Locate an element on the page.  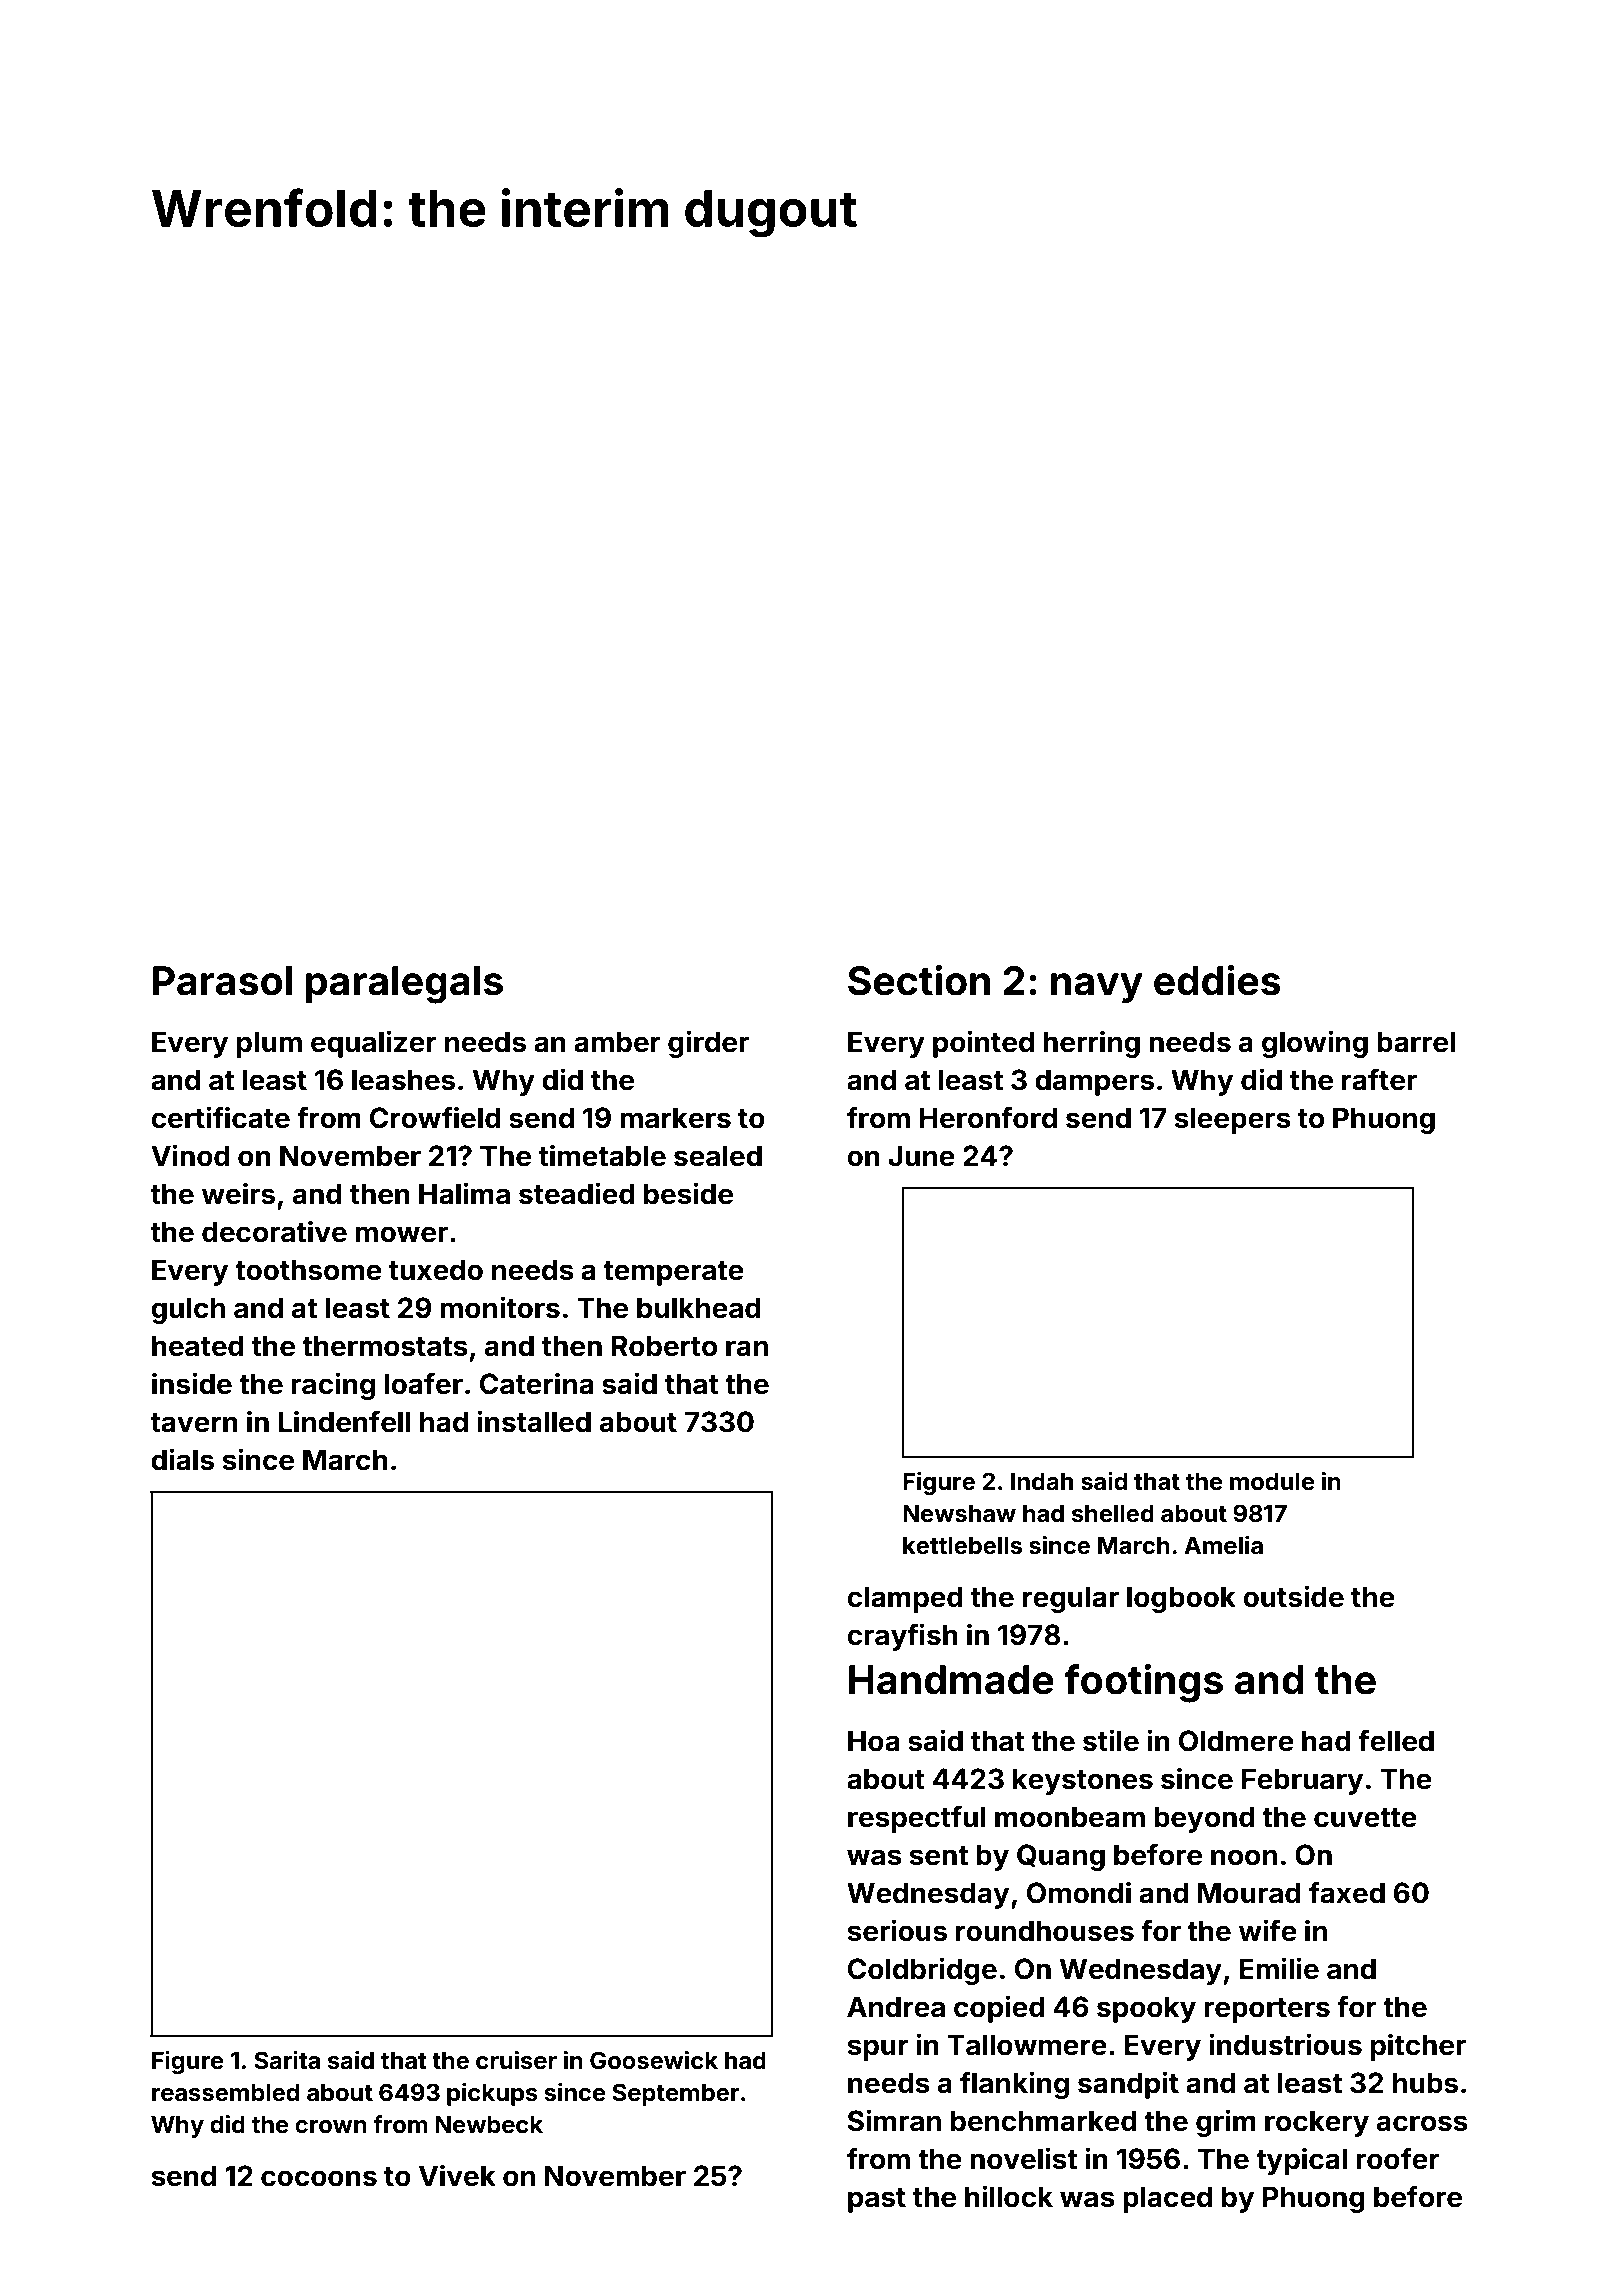
eddies is located at coordinates (1217, 980).
